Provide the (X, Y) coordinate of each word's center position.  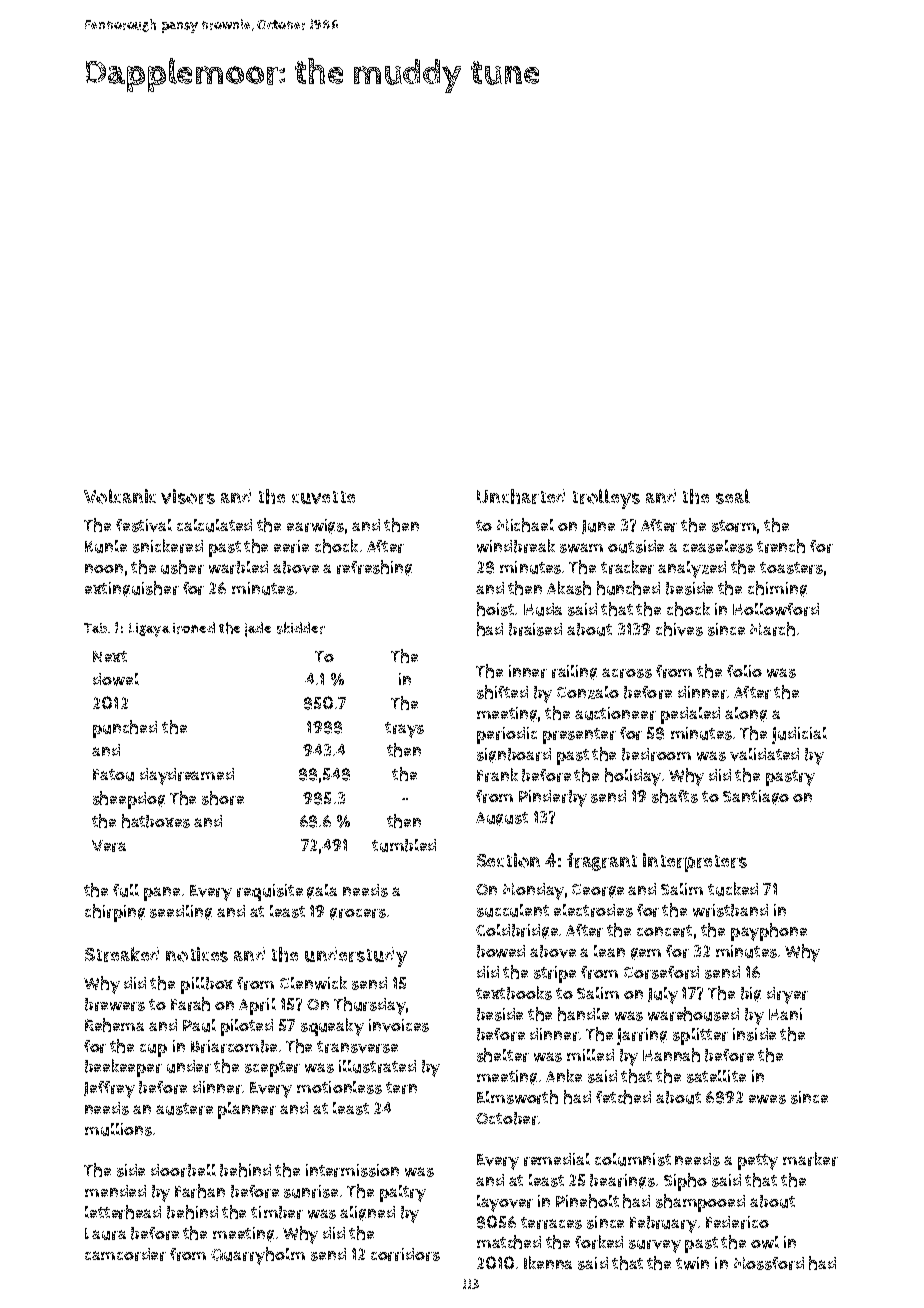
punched (125, 729)
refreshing (374, 568)
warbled (238, 567)
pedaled (690, 715)
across (627, 673)
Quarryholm (258, 1256)
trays (404, 730)
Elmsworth (517, 1097)
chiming (777, 589)
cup (153, 1050)
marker (810, 1159)
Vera (109, 846)
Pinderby (553, 798)
